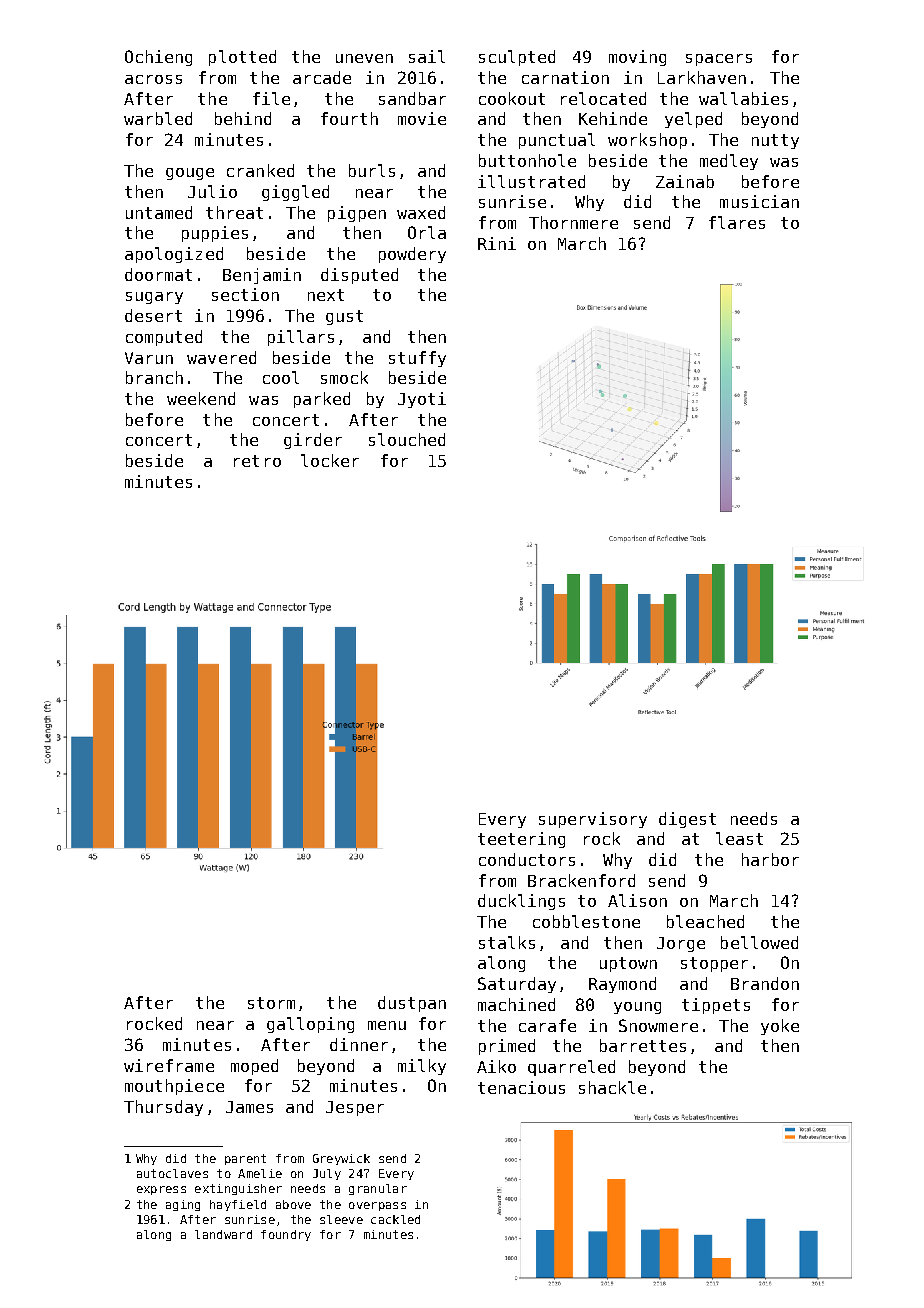 The width and height of the screenshot is (924, 1308). What do you see at coordinates (254, 1067) in the screenshot?
I see `moped` at bounding box center [254, 1067].
